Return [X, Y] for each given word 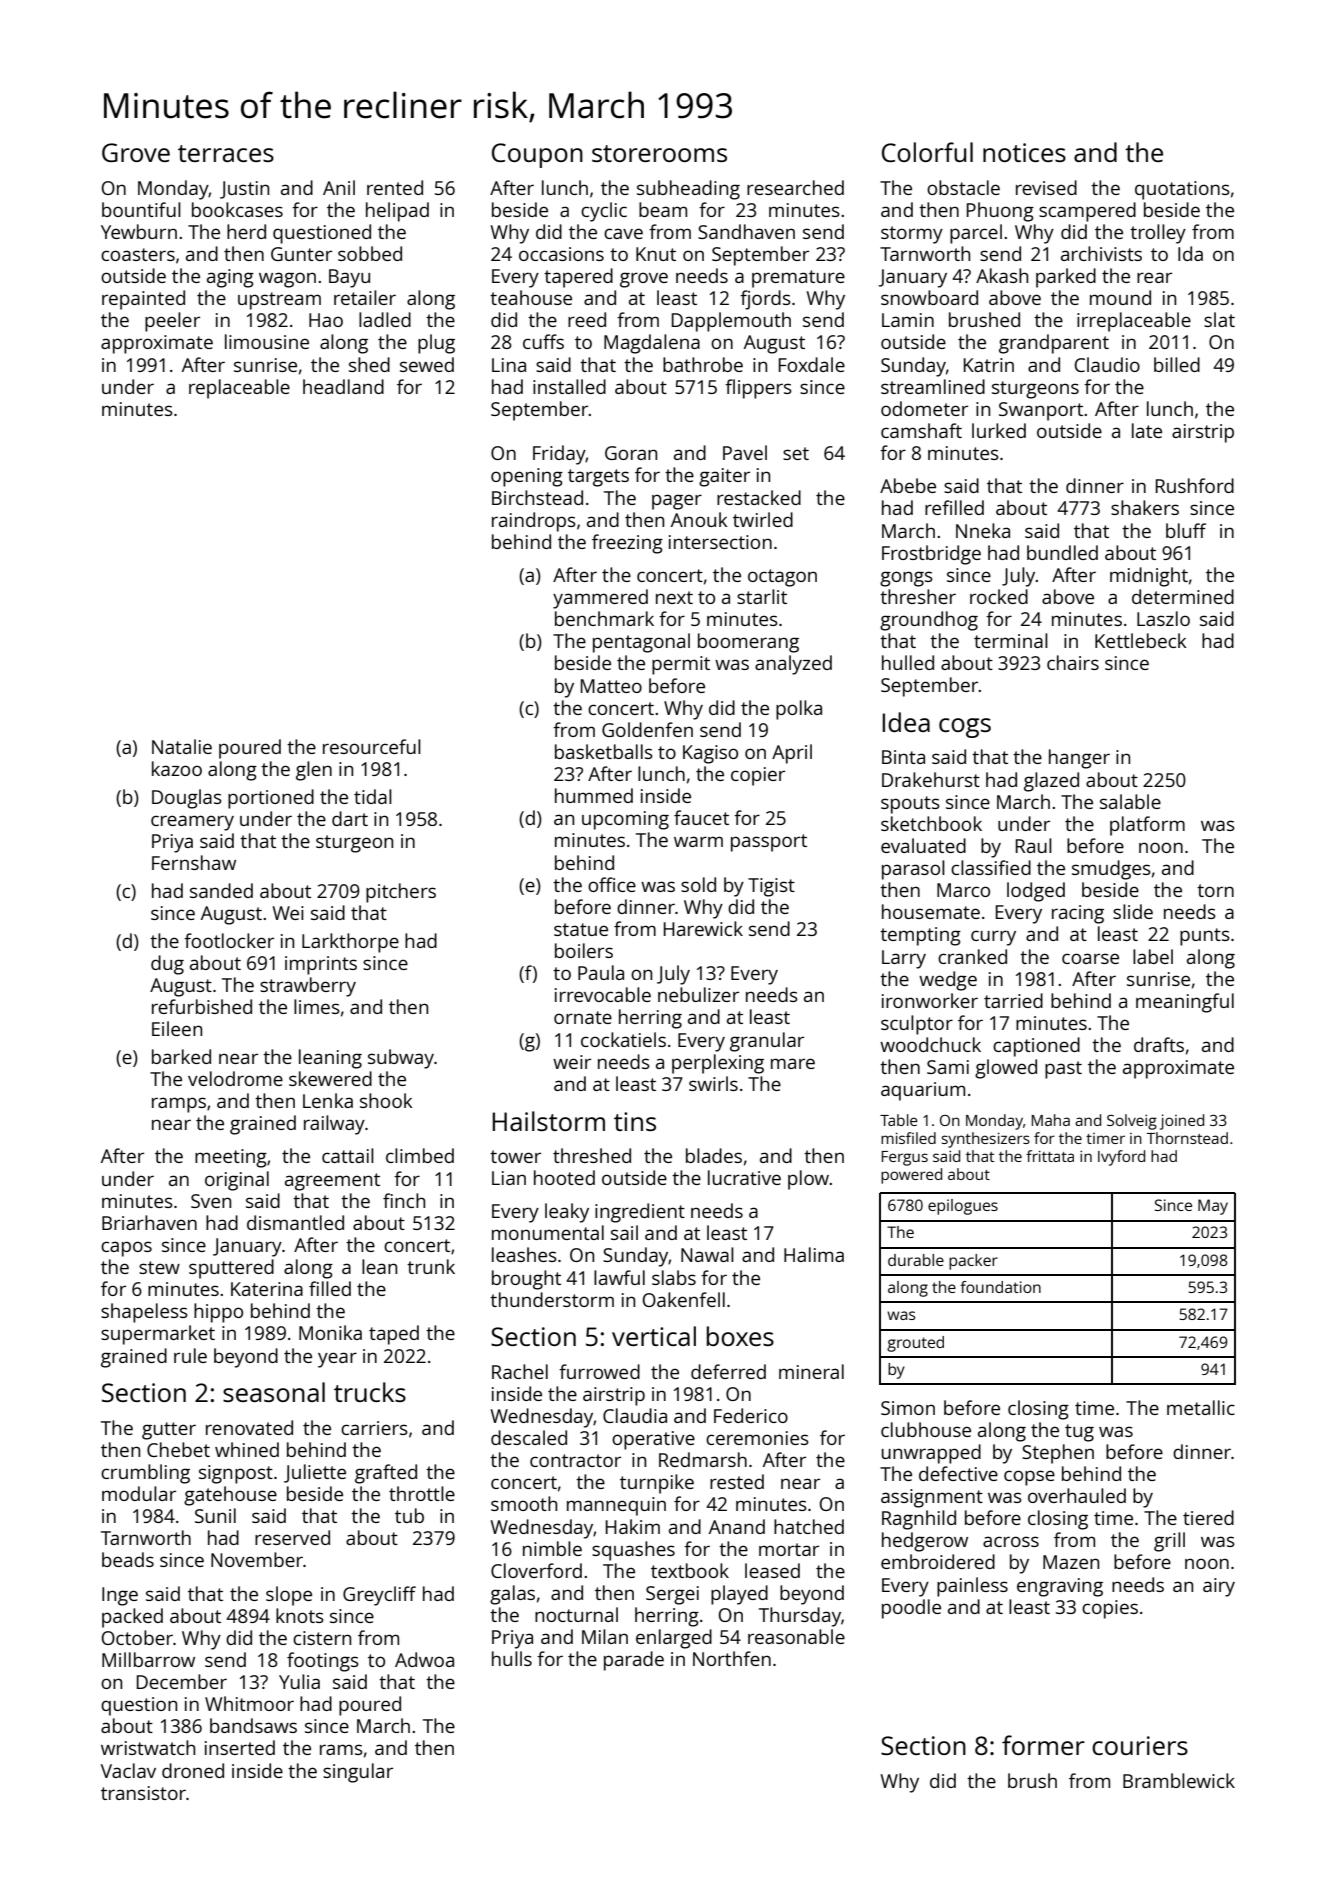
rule [190, 1355]
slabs [674, 1277]
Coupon [537, 155]
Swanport [1041, 411]
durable [916, 1260]
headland [343, 386]
